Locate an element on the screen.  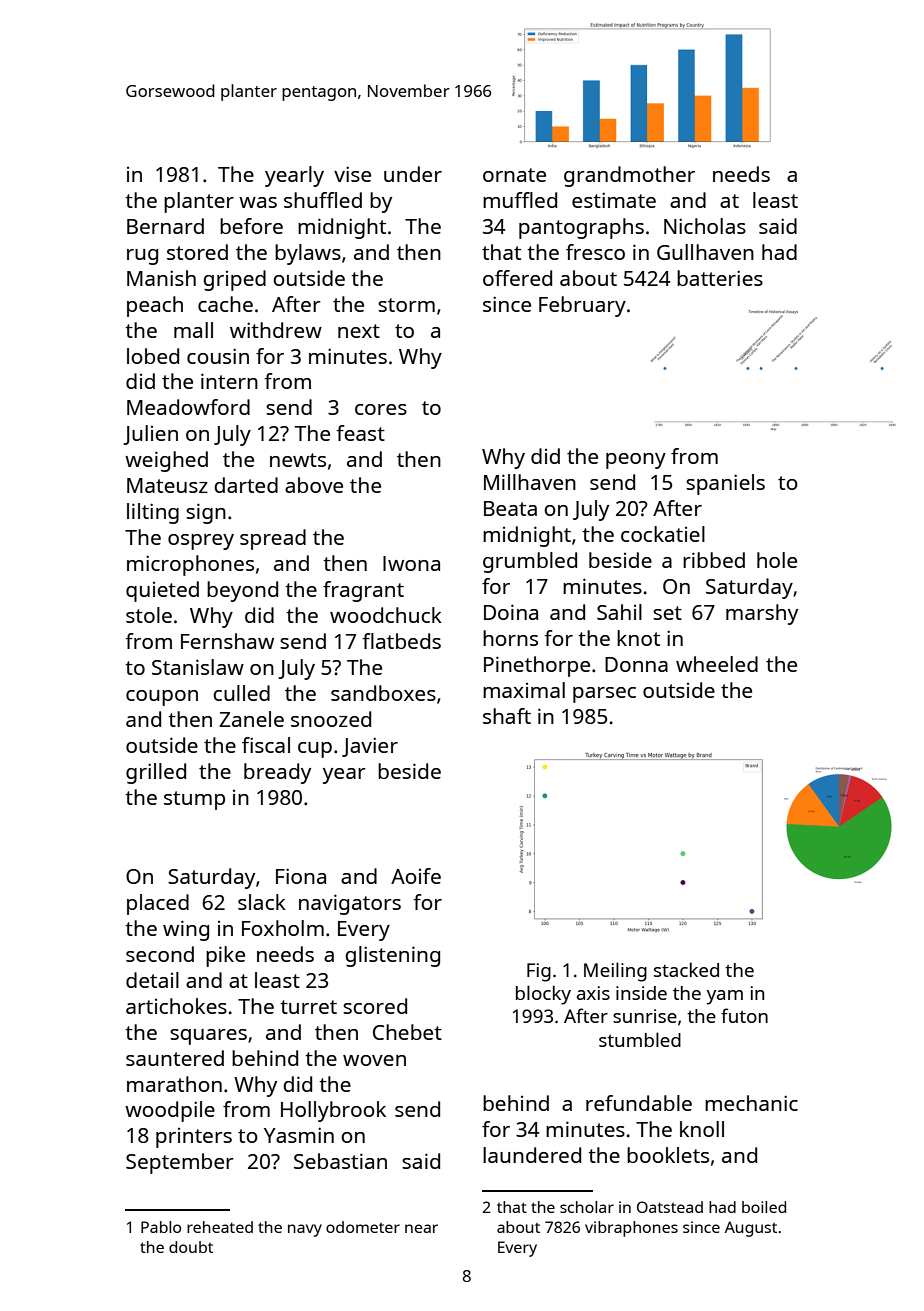
Stanislaw is located at coordinates (198, 667).
